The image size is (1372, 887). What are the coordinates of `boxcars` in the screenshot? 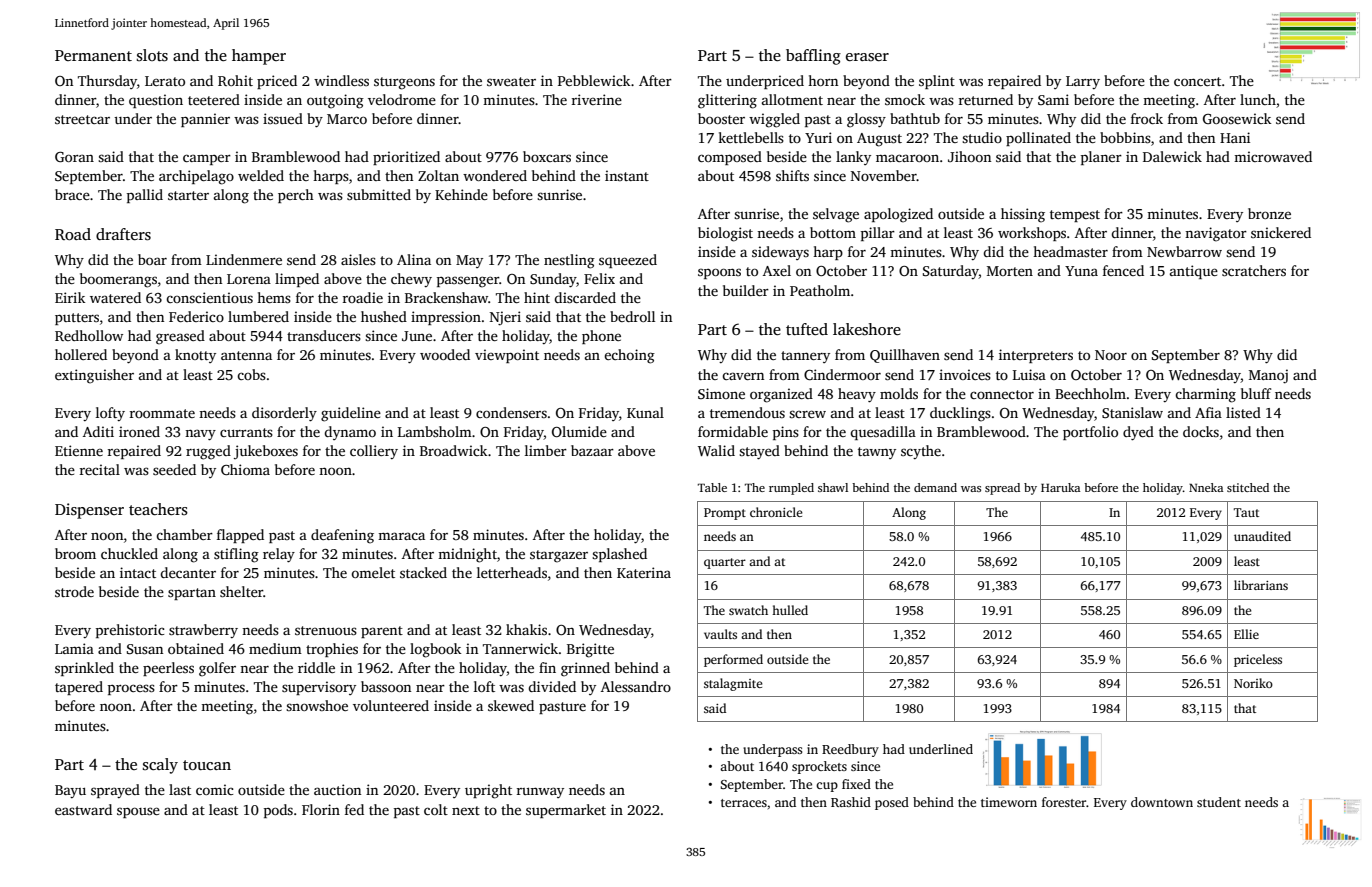 It's located at (547, 156).
